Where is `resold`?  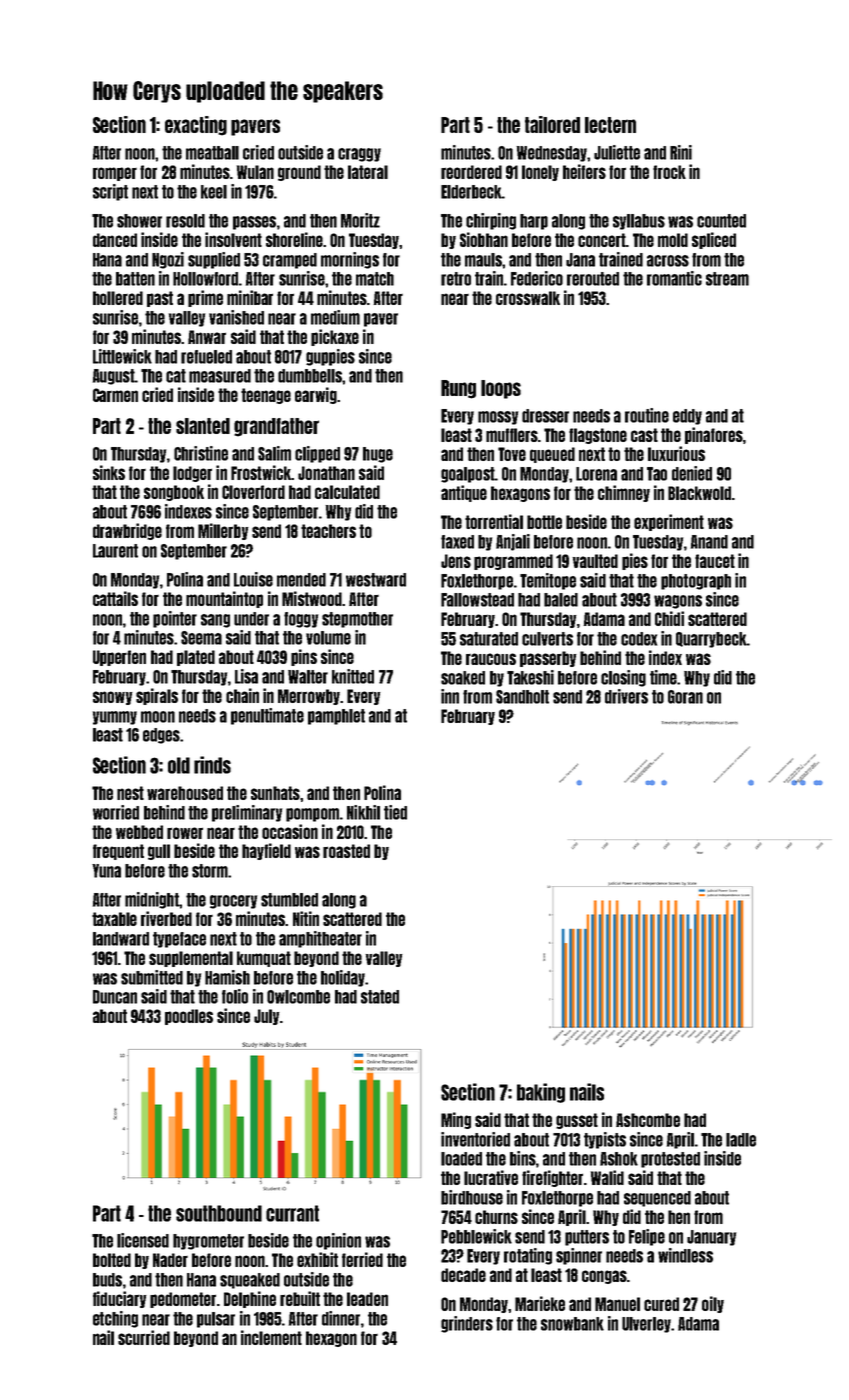 resold is located at coordinates (185, 221).
